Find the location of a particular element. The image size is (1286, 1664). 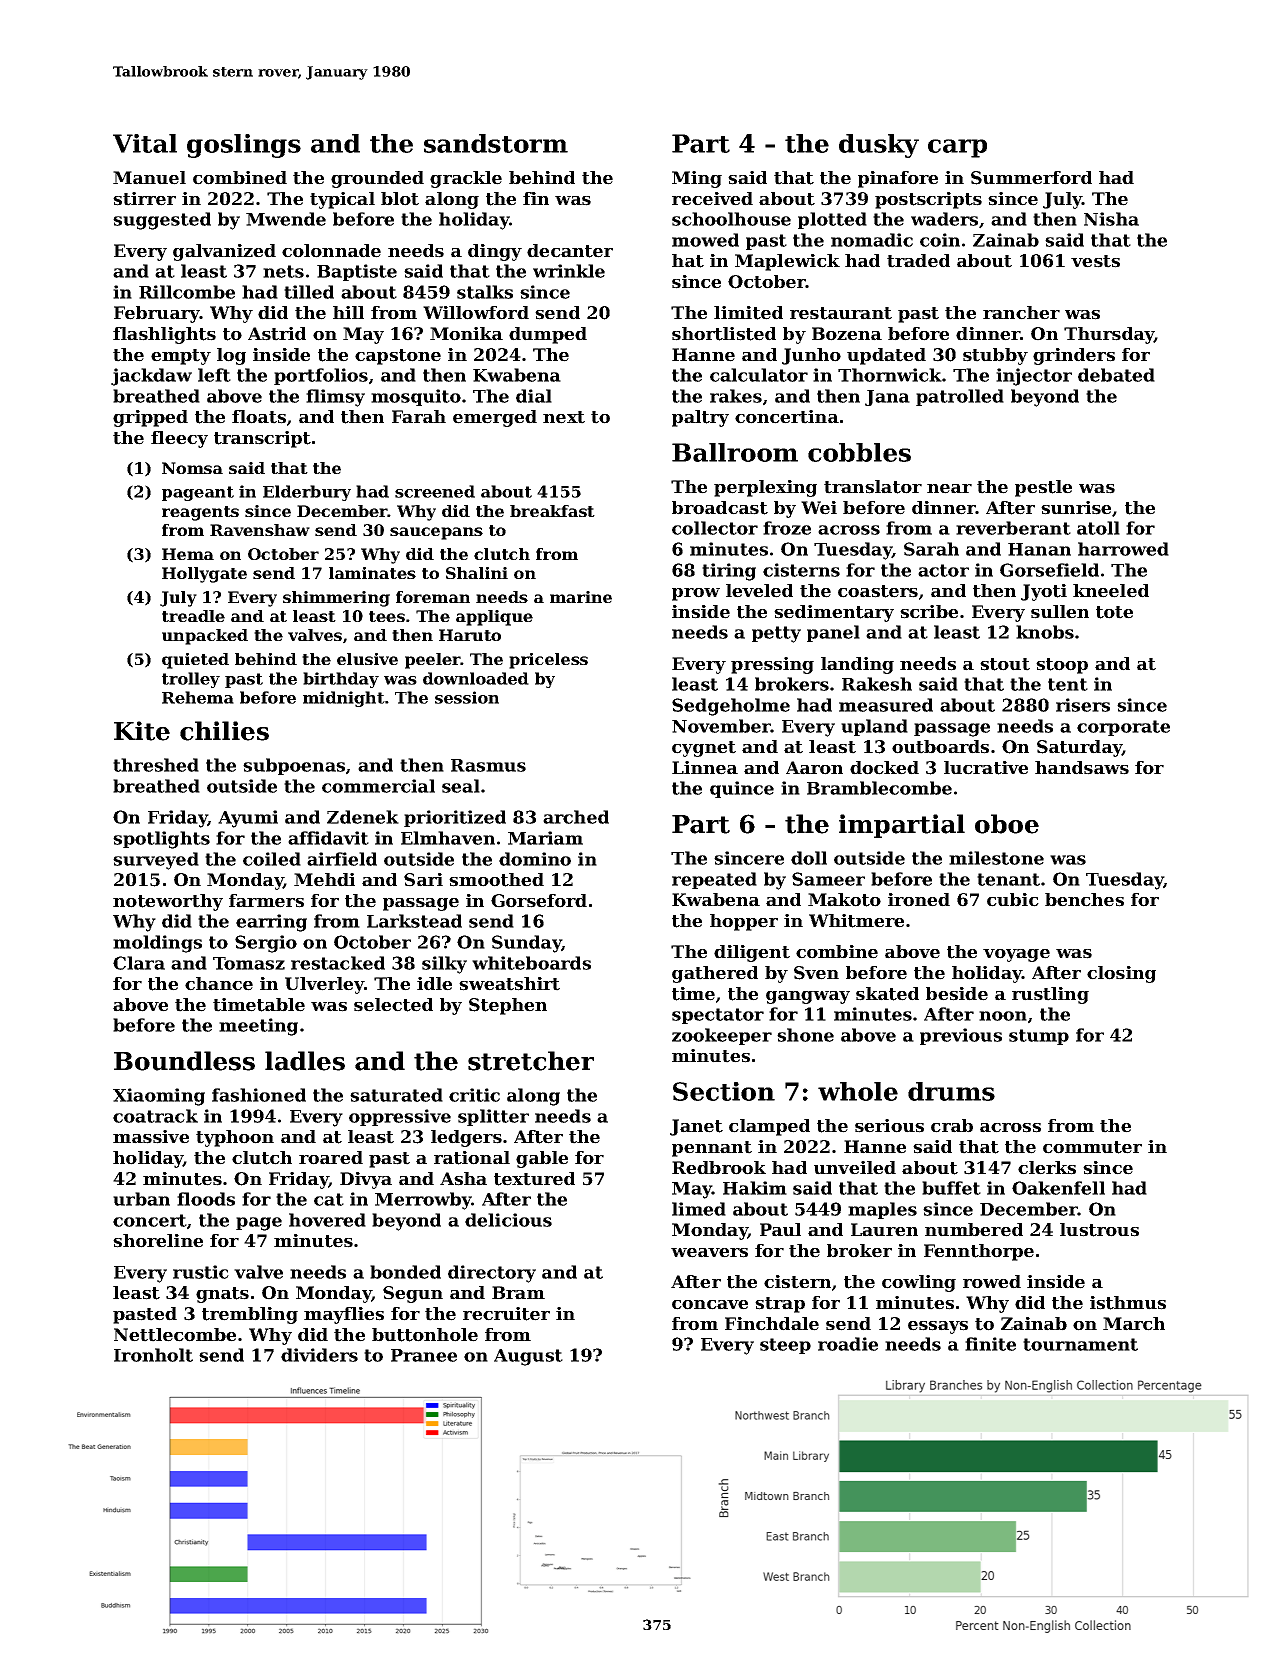

colonnade is located at coordinates (331, 251).
